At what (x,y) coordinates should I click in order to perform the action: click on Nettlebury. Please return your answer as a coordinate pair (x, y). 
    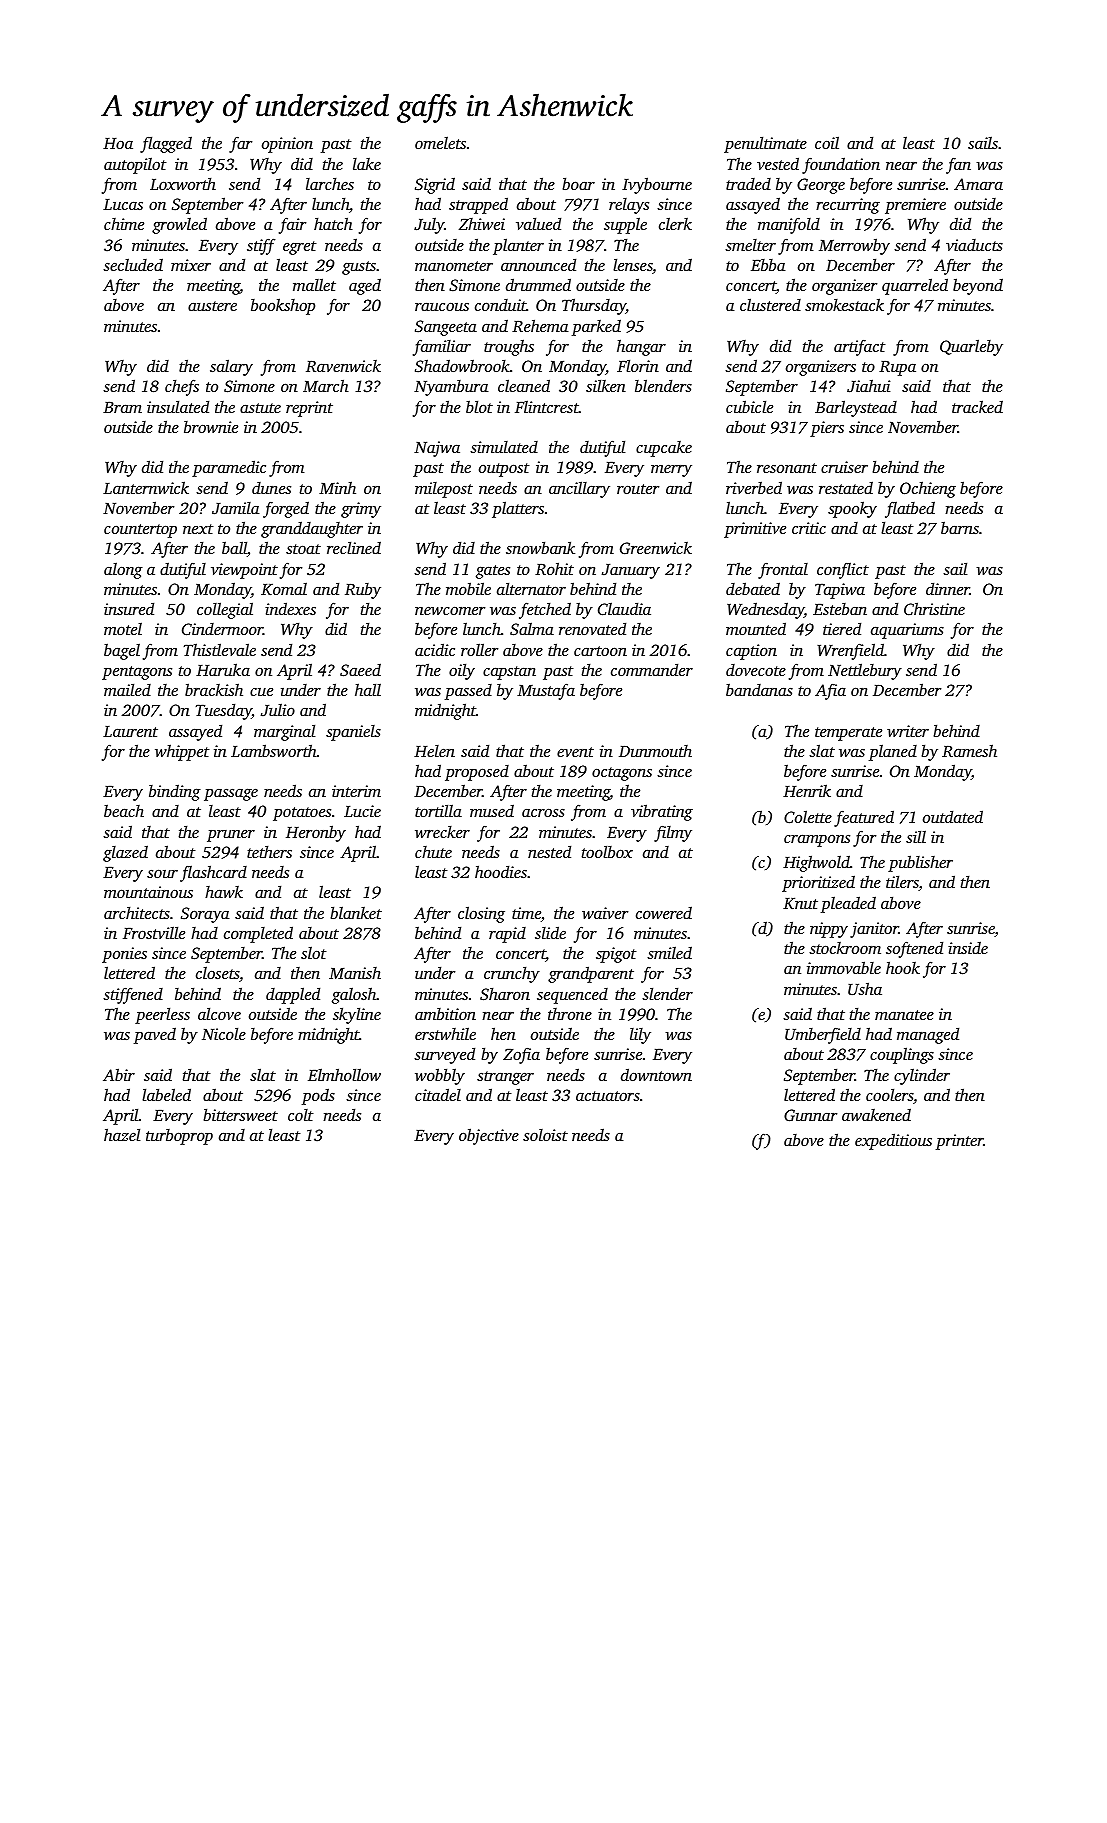
    Looking at the image, I should click on (865, 671).
